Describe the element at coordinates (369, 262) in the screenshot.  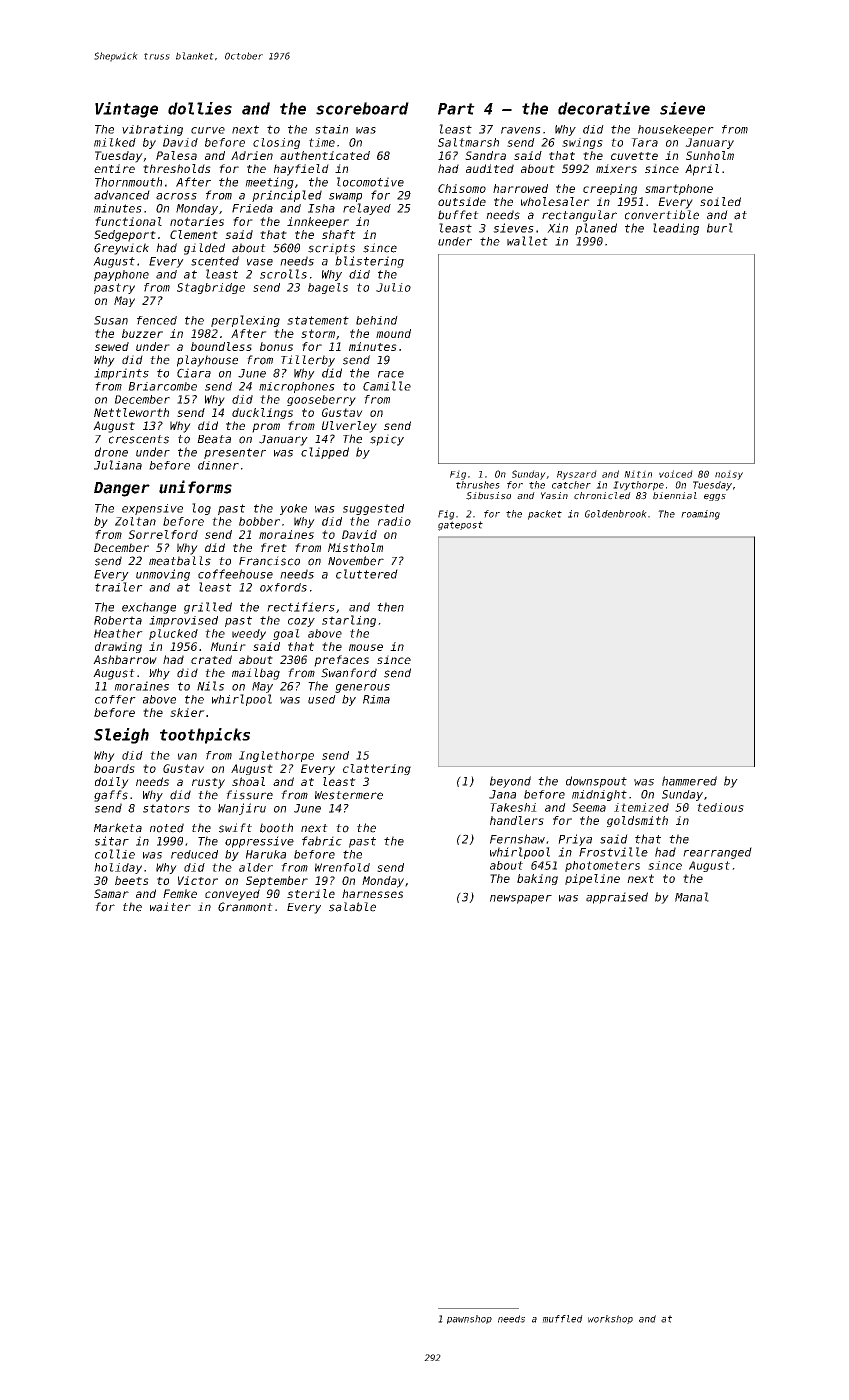
I see `blistering` at that location.
